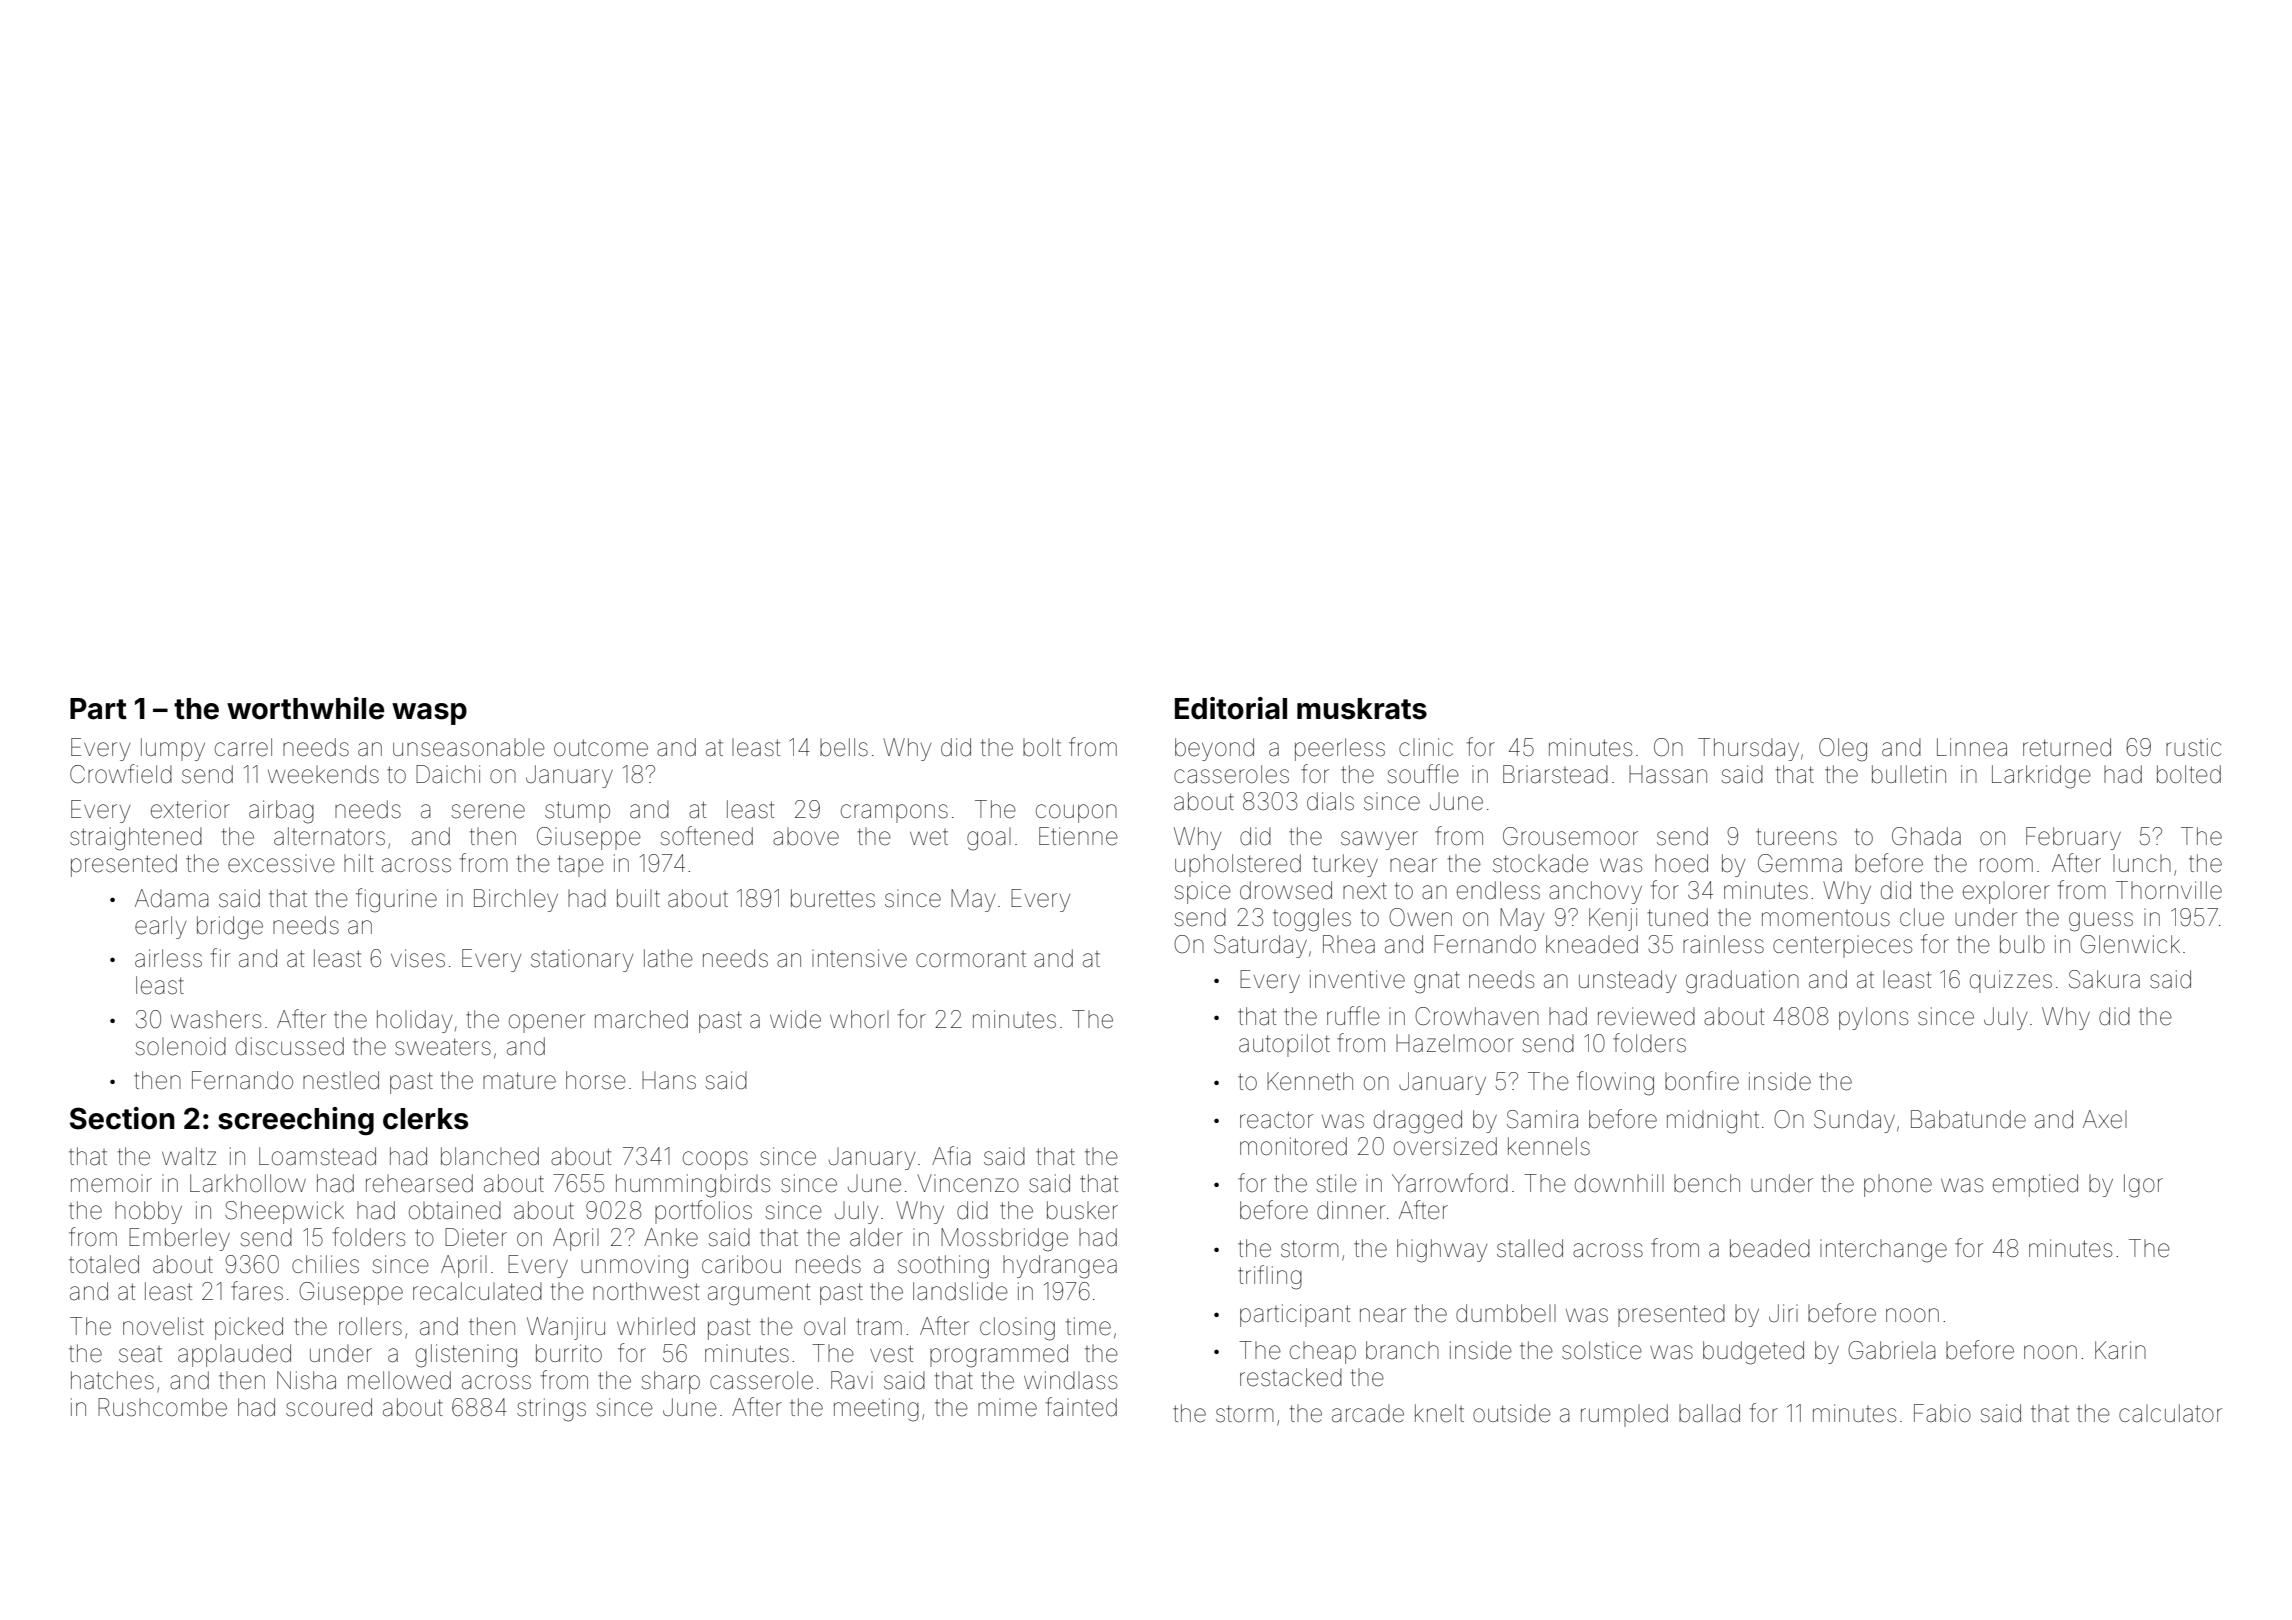  Describe the element at coordinates (1972, 747) in the screenshot. I see `Linnea` at that location.
